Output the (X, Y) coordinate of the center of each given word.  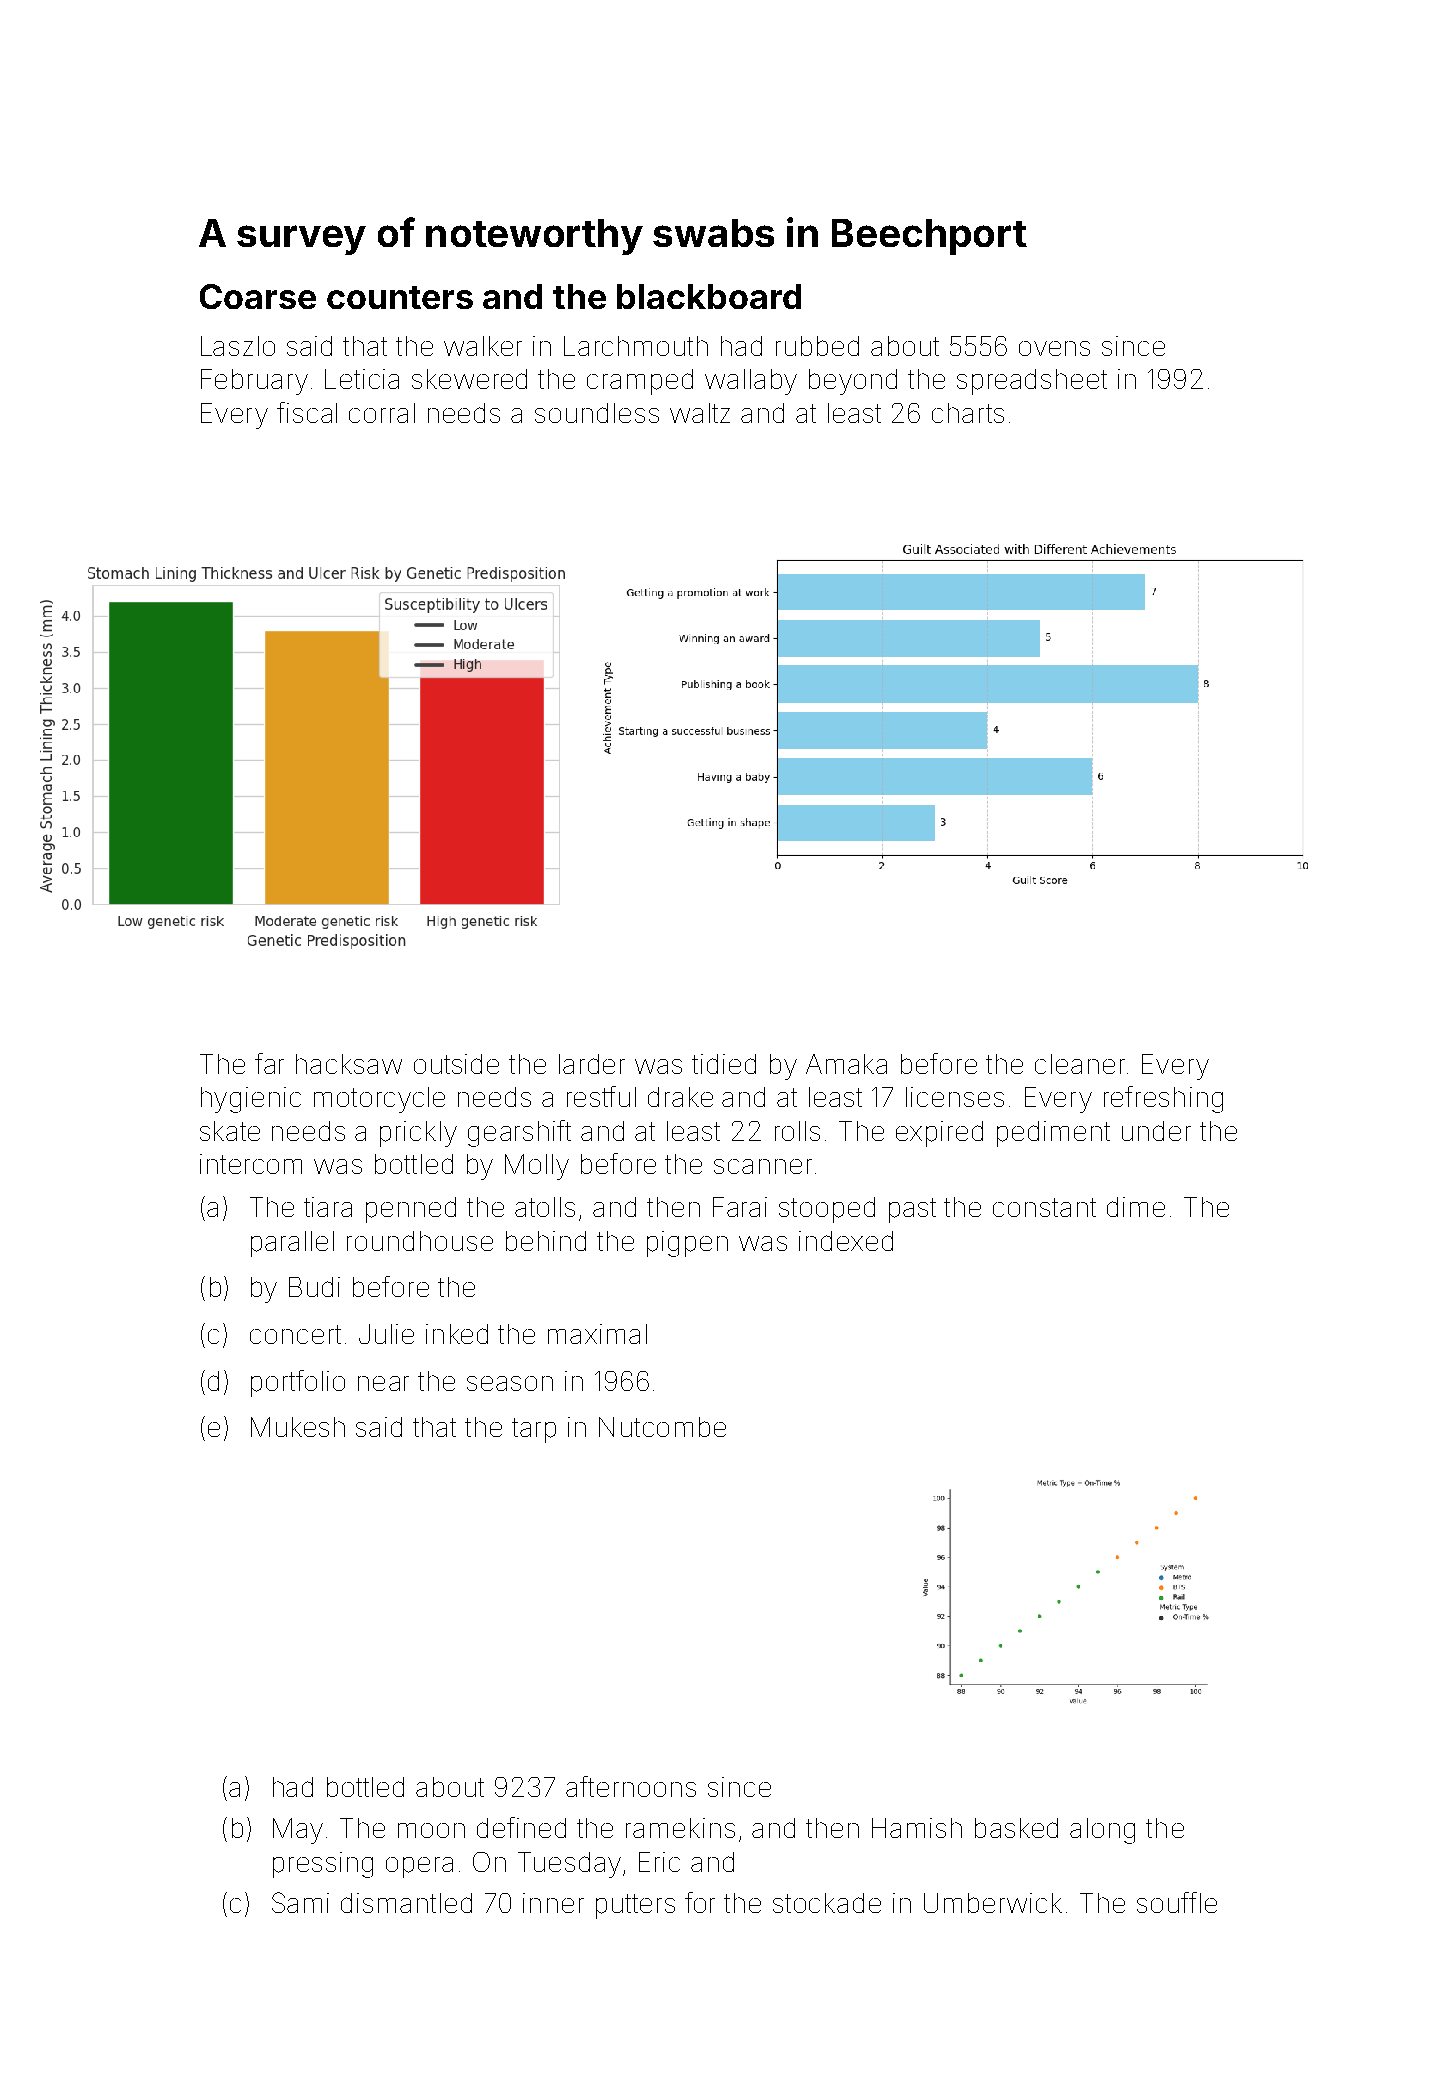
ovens (1054, 348)
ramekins (680, 1828)
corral (382, 413)
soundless (597, 413)
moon (431, 1830)
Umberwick (993, 1903)
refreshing (1163, 1099)
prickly (418, 1134)
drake (680, 1097)
